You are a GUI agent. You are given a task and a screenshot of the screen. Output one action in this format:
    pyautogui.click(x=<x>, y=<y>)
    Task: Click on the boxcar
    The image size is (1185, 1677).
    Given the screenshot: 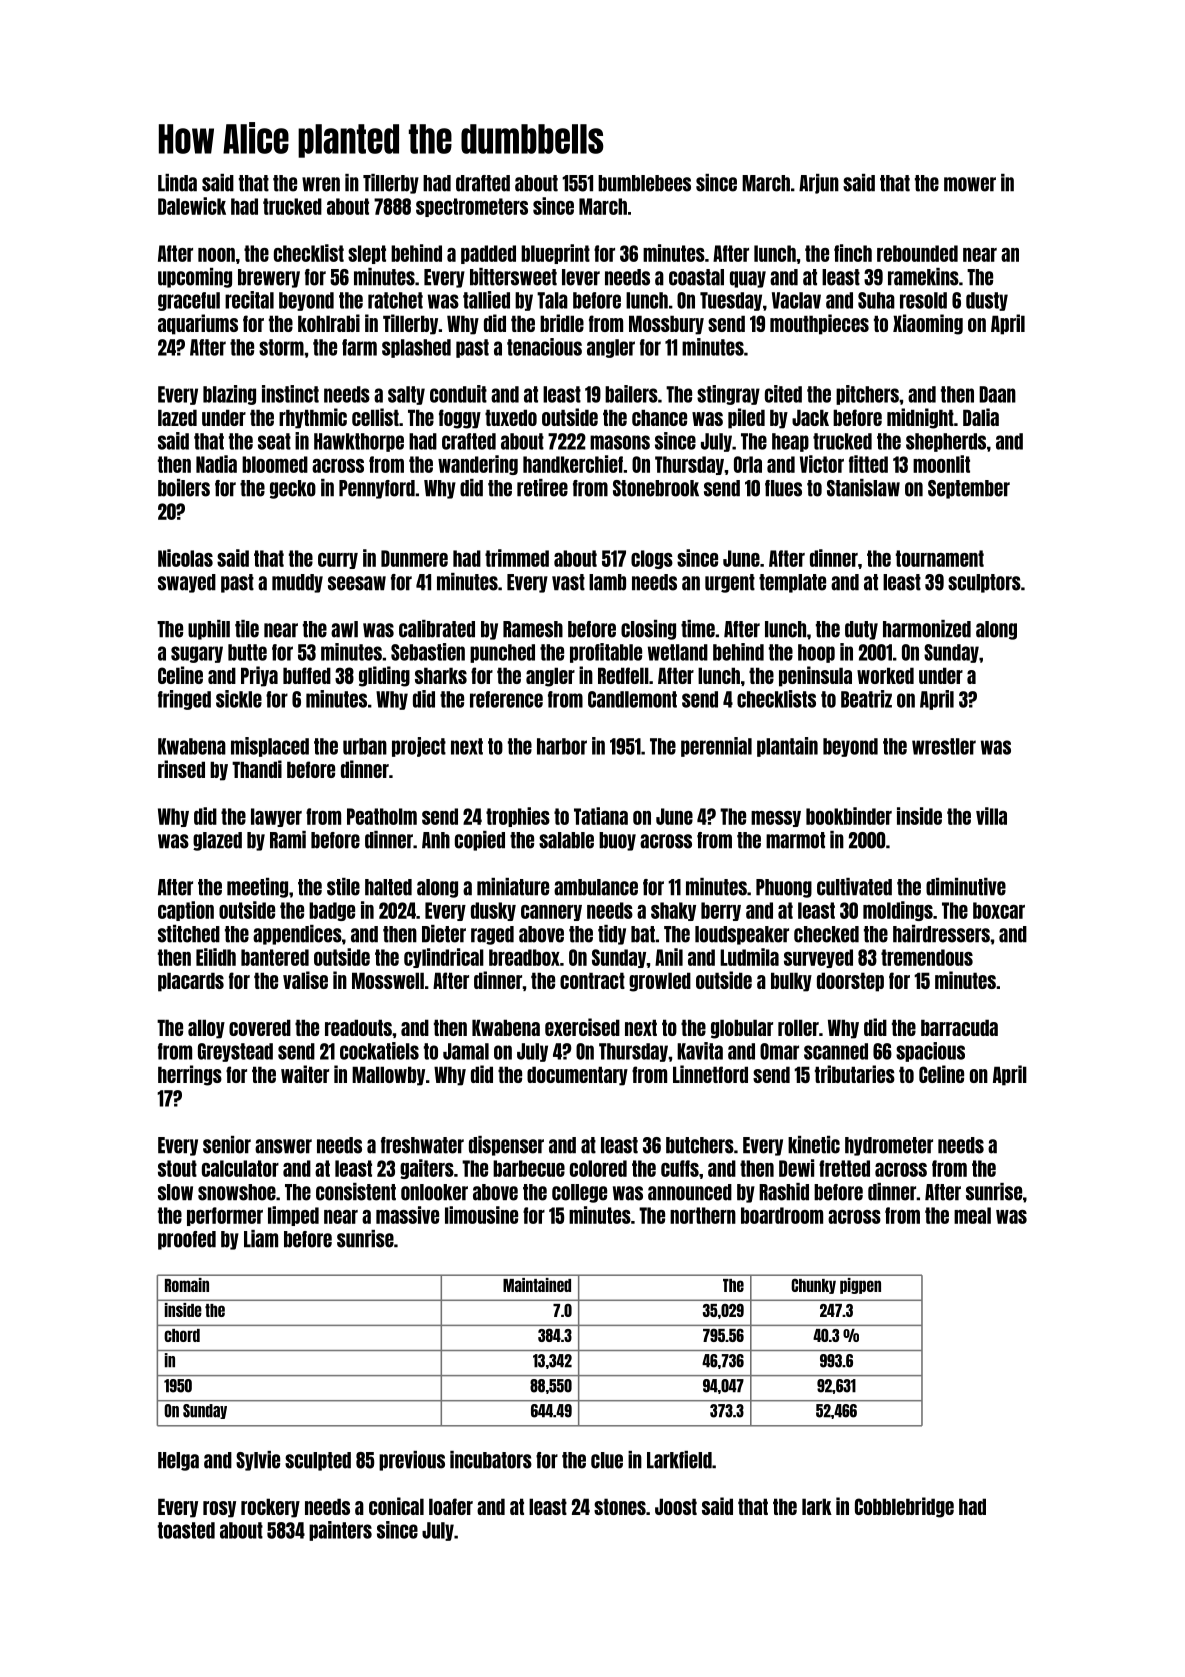 What is the action you would take?
    pyautogui.click(x=999, y=910)
